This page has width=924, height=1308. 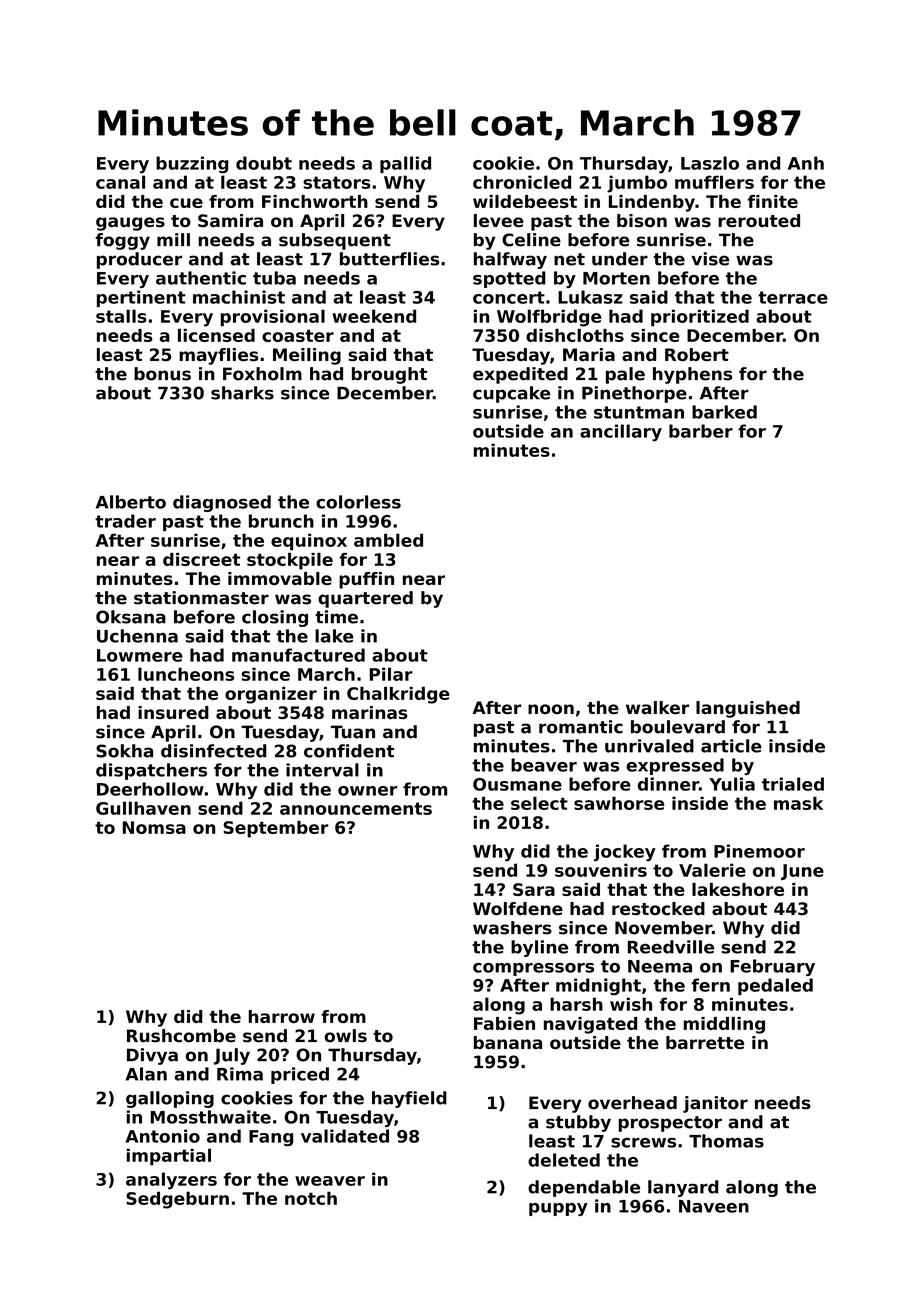 What do you see at coordinates (125, 521) in the page?
I see `trader` at bounding box center [125, 521].
